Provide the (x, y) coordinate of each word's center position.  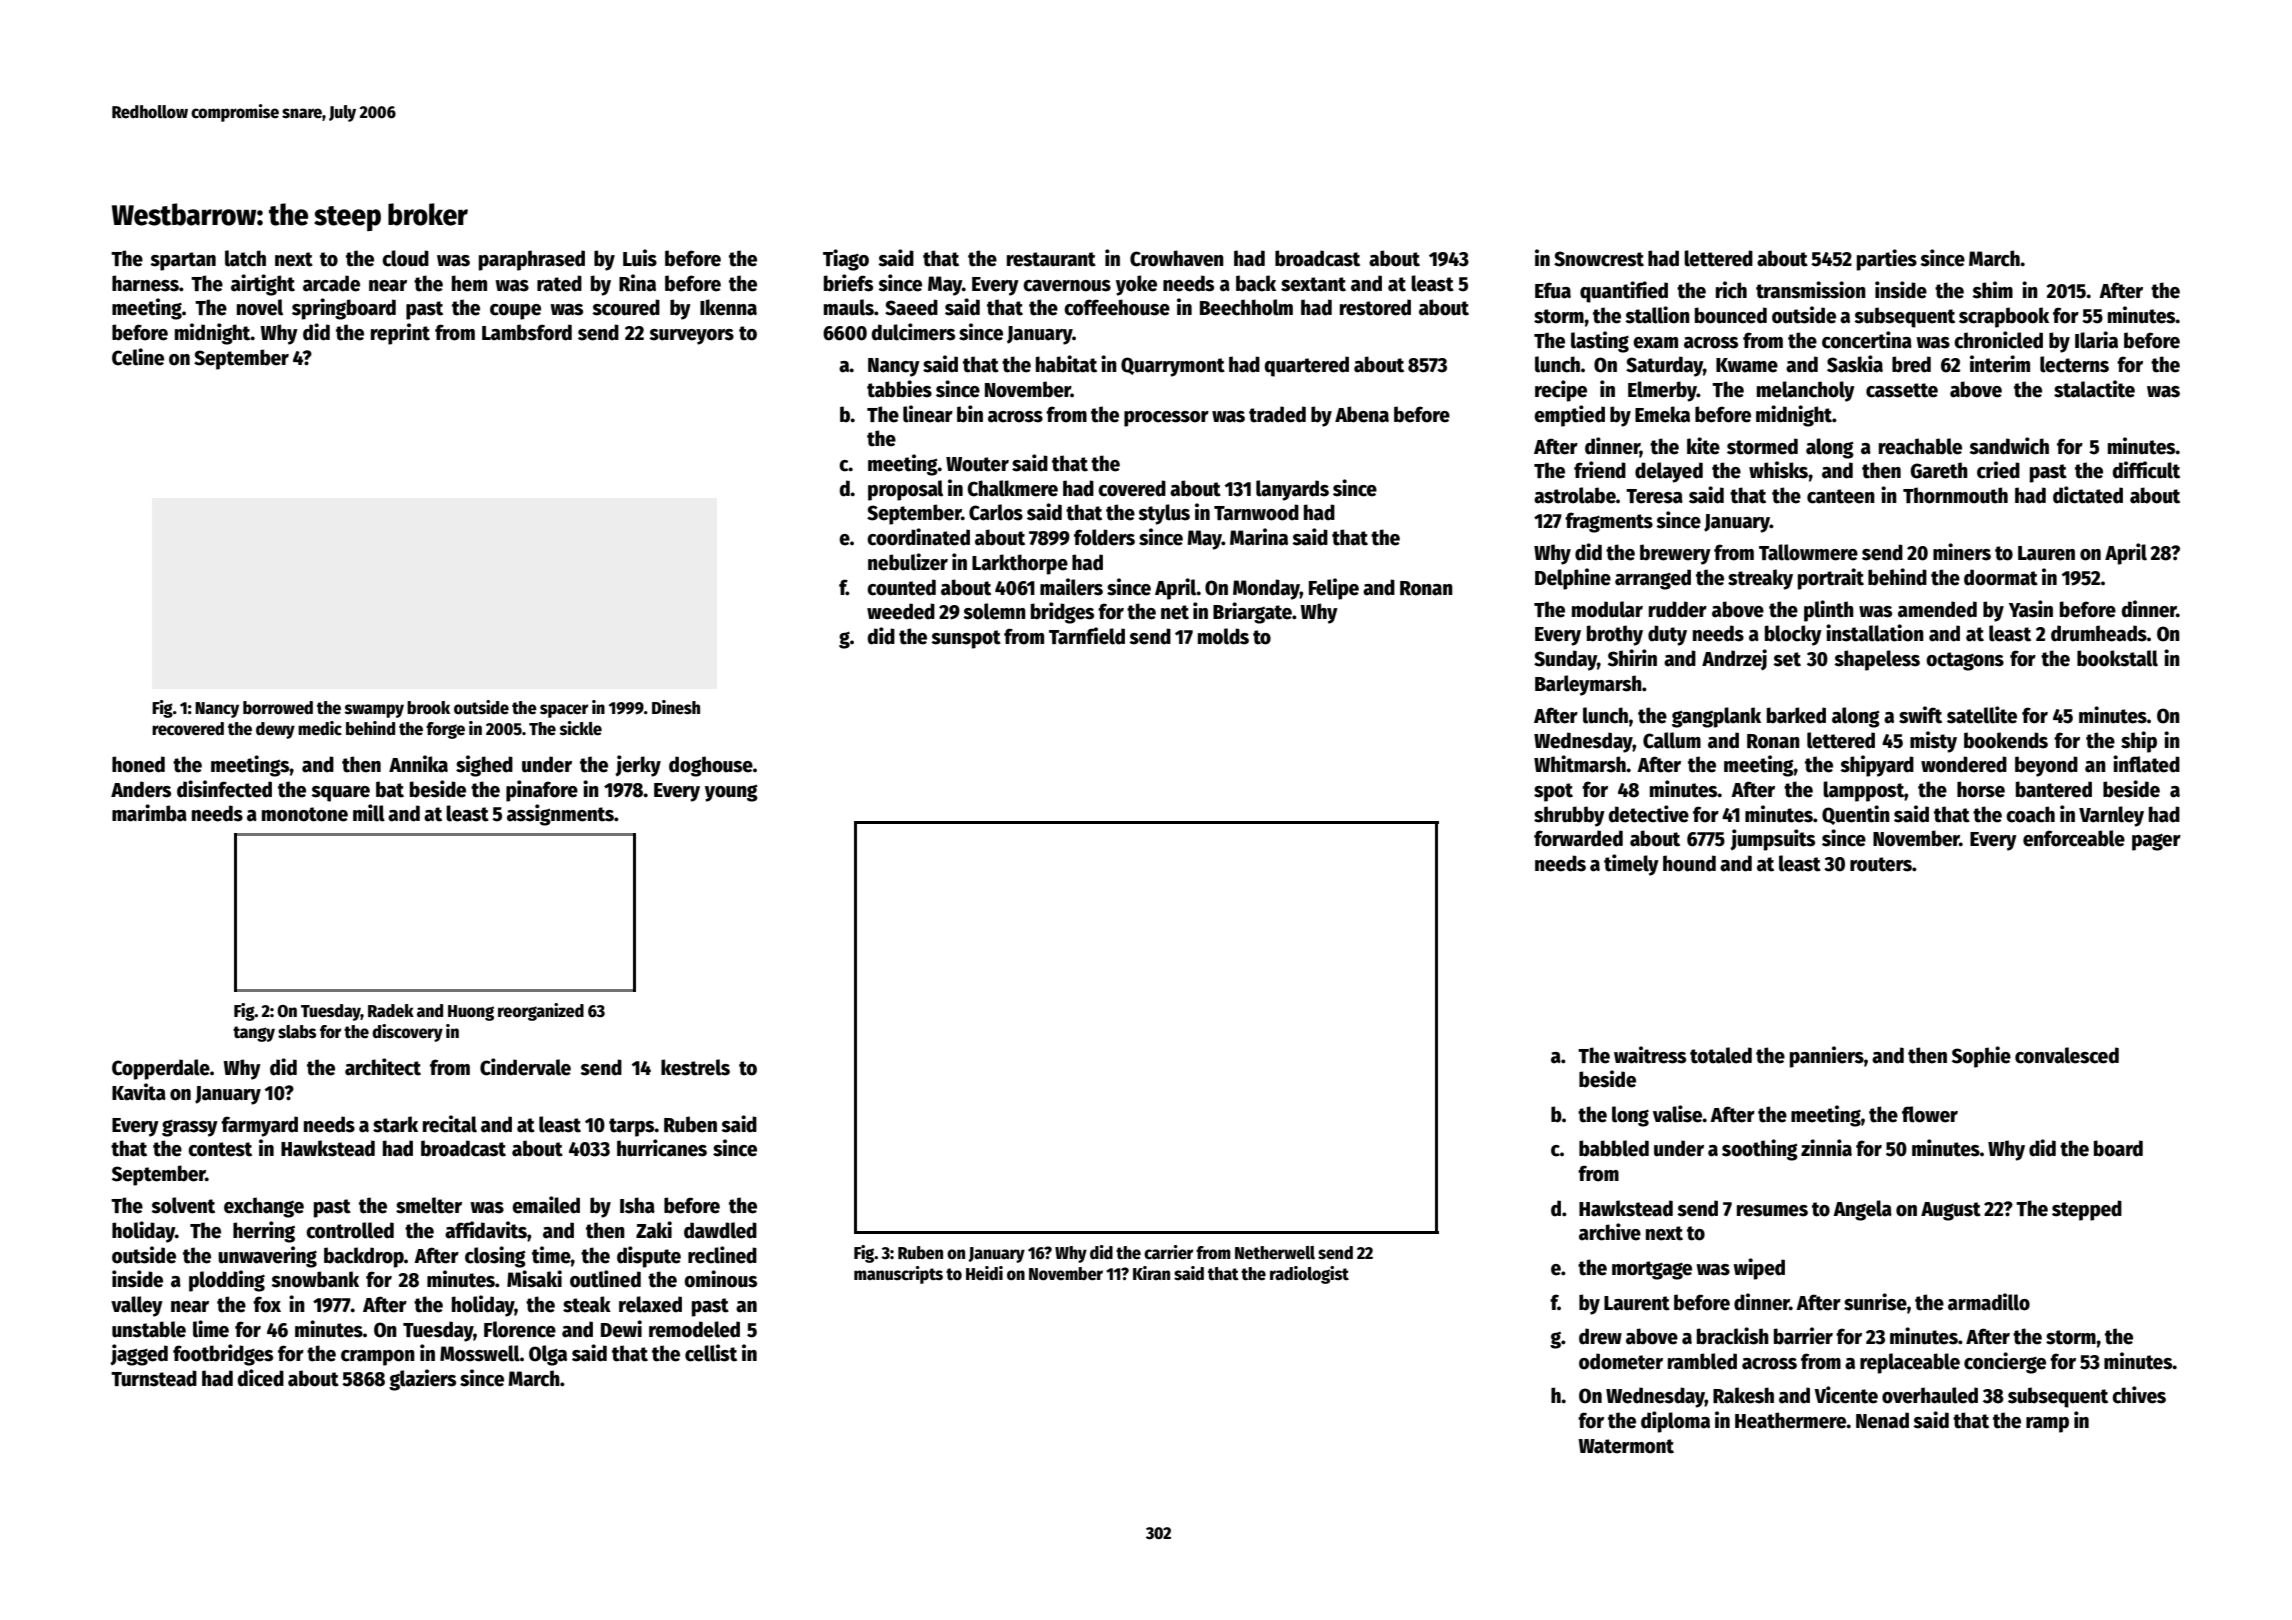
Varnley (2111, 816)
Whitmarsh (1580, 764)
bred (1911, 364)
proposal (905, 490)
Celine (138, 357)
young (731, 793)
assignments (560, 815)
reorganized (541, 1012)
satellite (1982, 715)
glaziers (422, 1380)
